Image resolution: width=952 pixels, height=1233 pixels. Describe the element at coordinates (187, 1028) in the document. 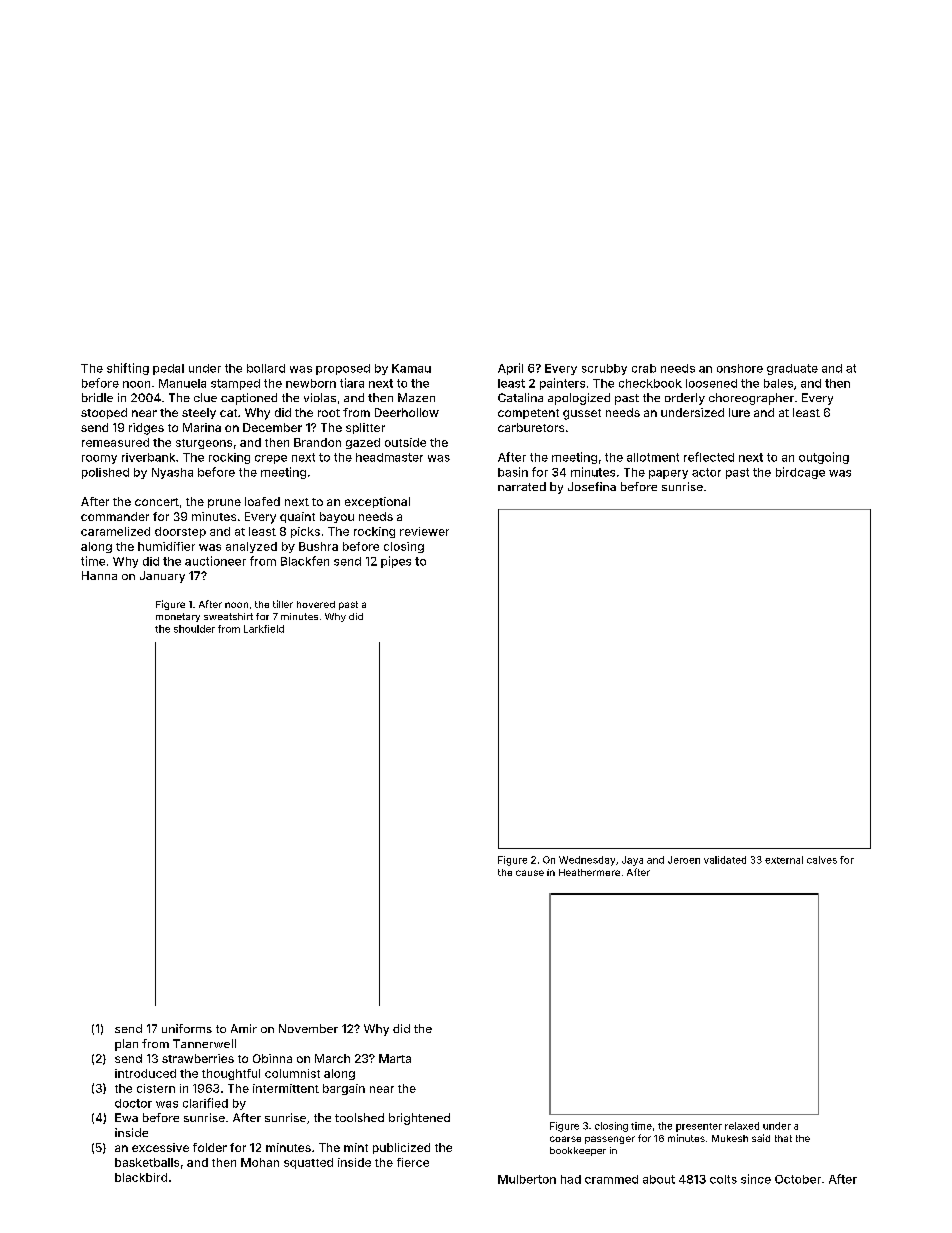

I see `uniforms` at that location.
